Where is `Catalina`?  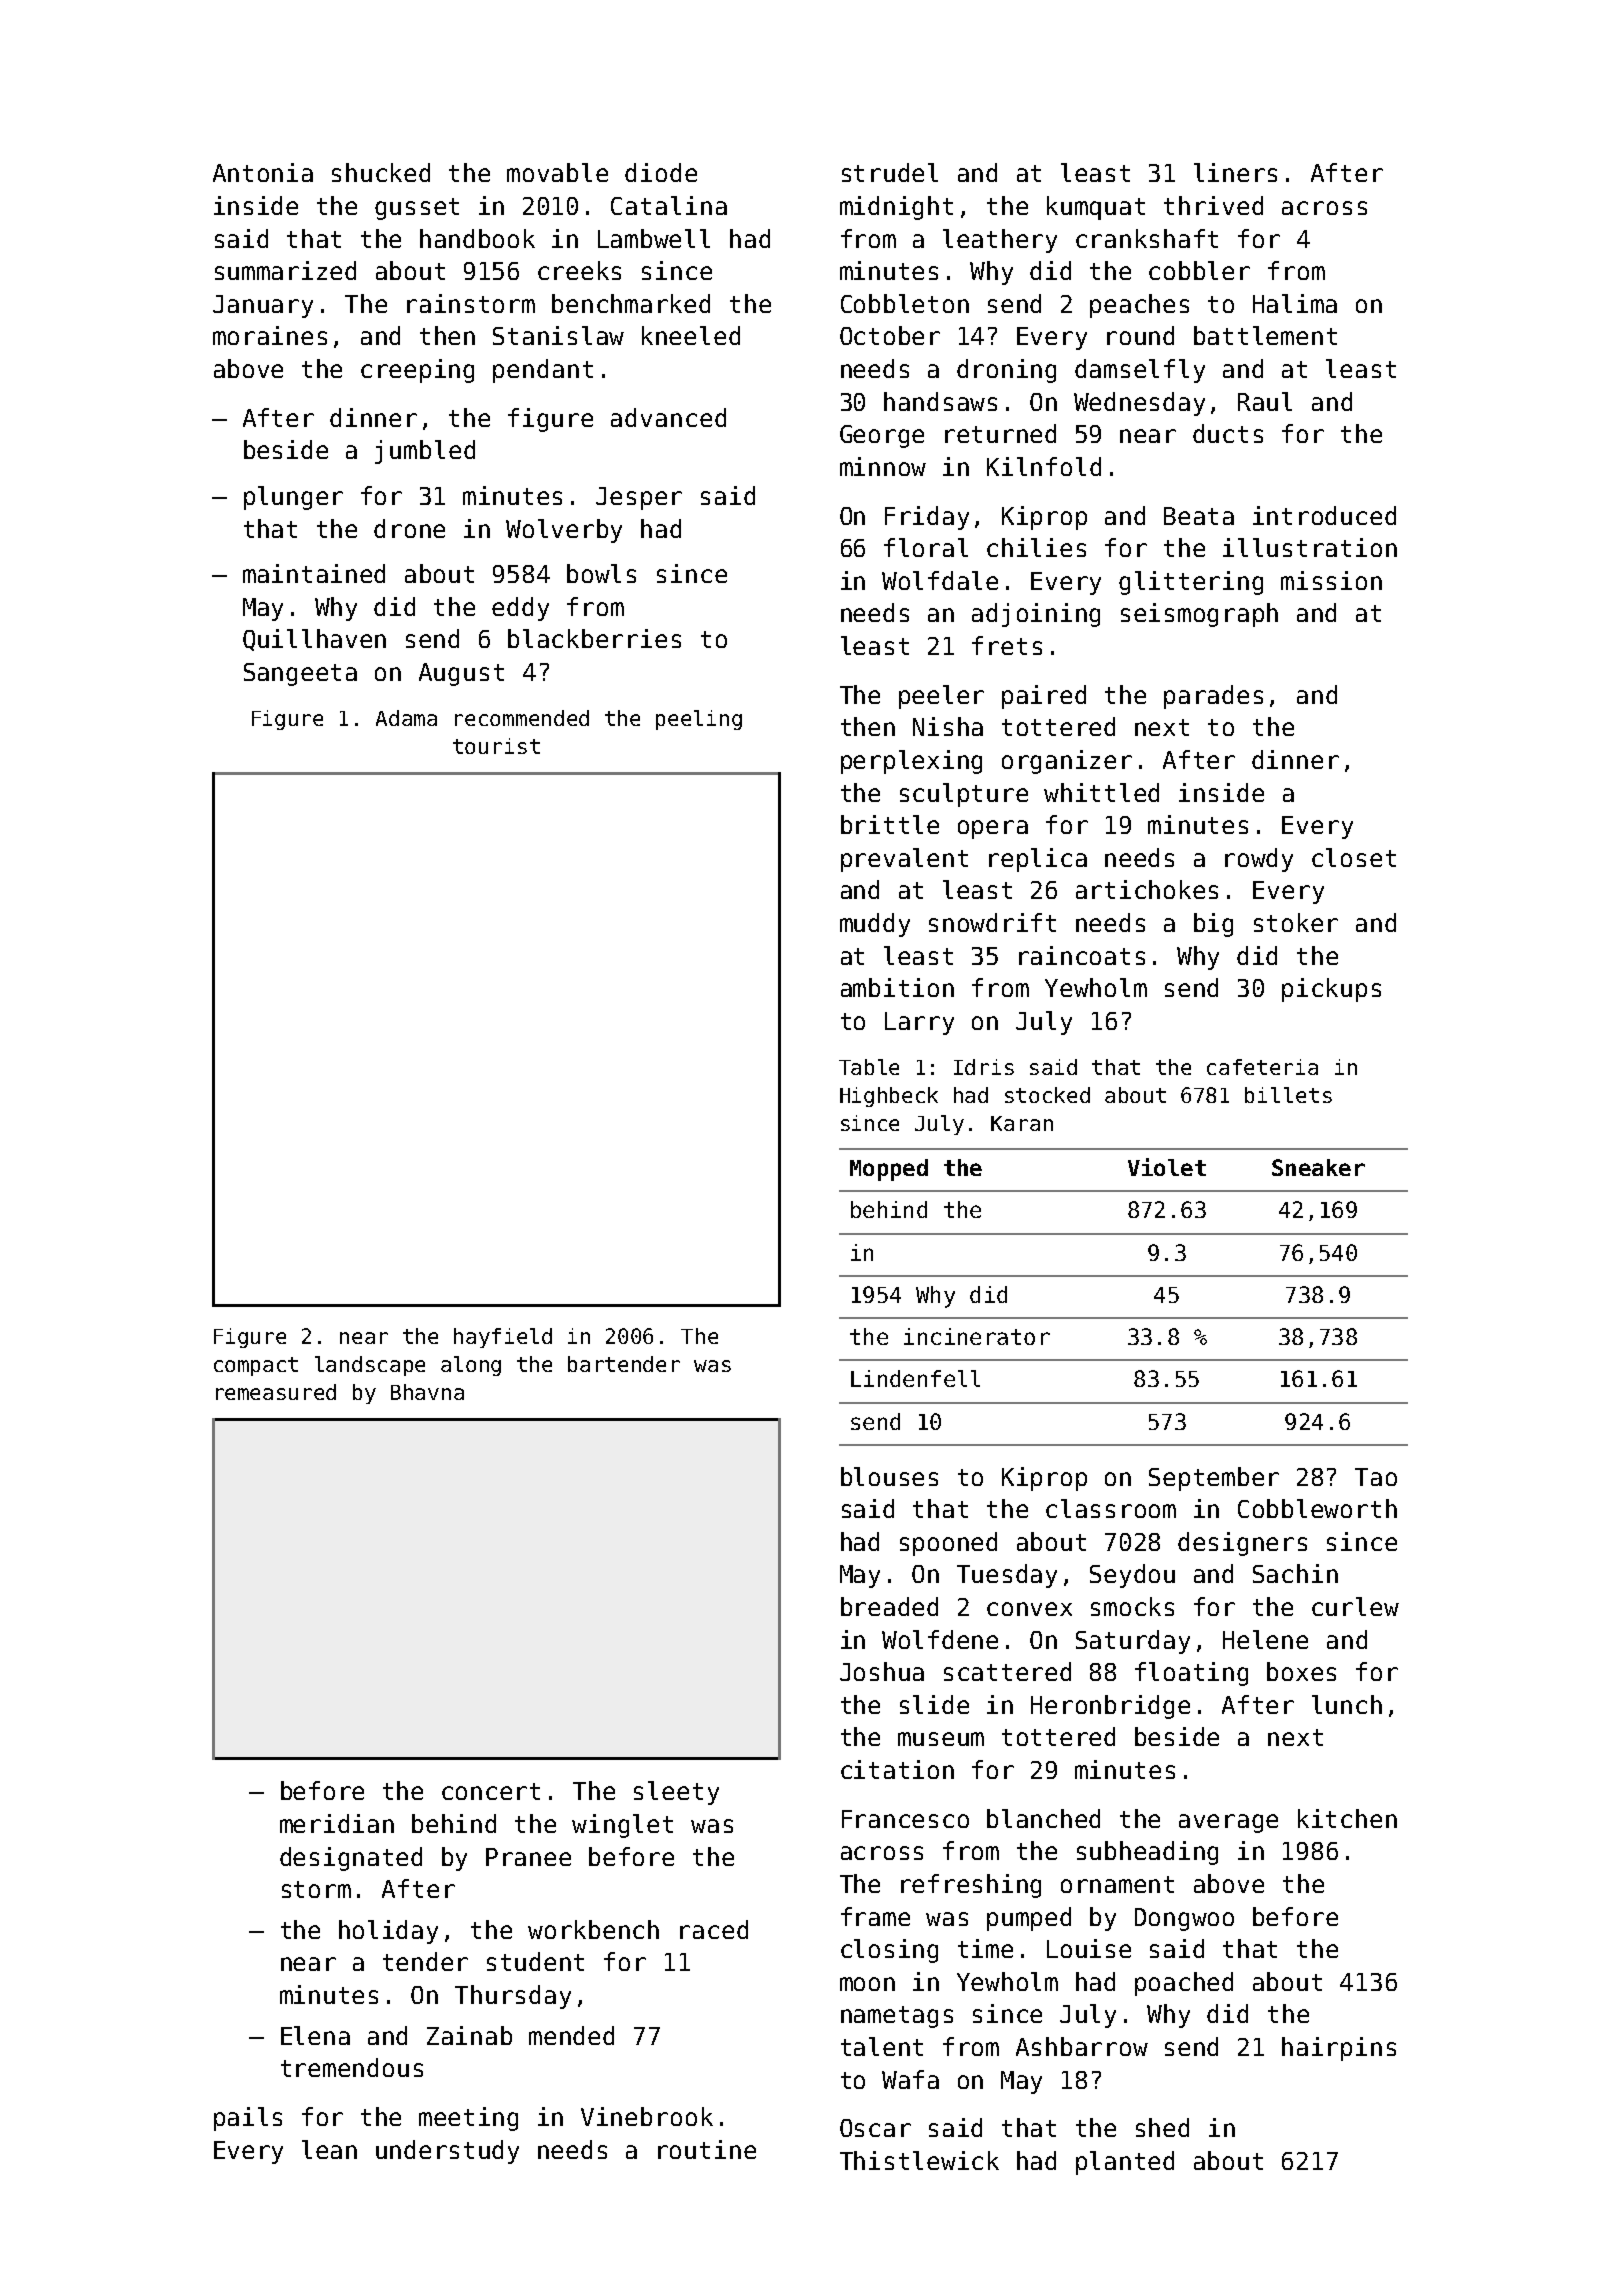 Catalina is located at coordinates (669, 205).
